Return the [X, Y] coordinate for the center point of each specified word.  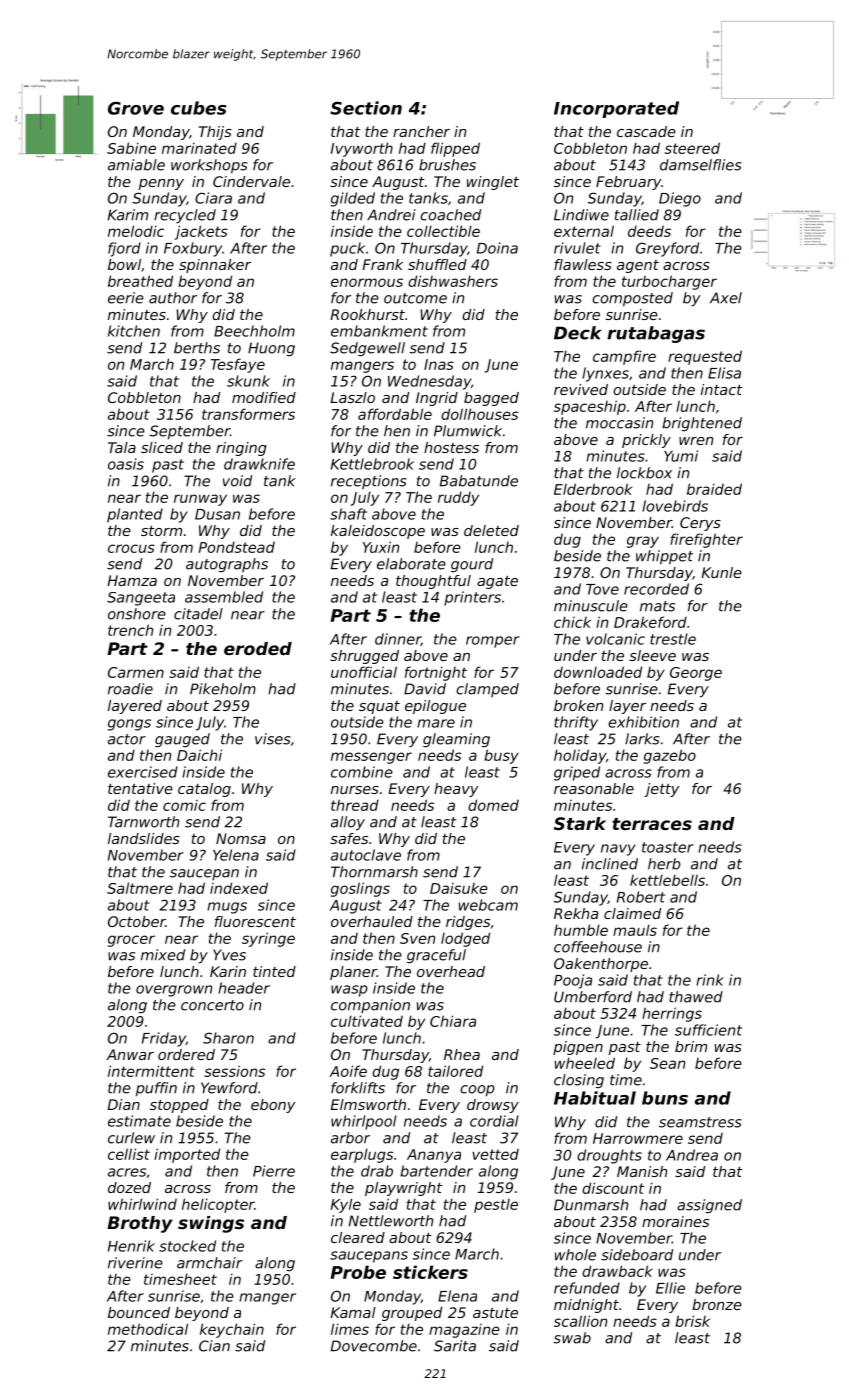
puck [347, 249]
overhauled [372, 921]
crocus [131, 548]
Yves [229, 955]
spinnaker [215, 266]
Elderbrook [593, 489]
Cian [214, 1346]
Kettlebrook [372, 464]
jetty [661, 790]
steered [692, 148]
